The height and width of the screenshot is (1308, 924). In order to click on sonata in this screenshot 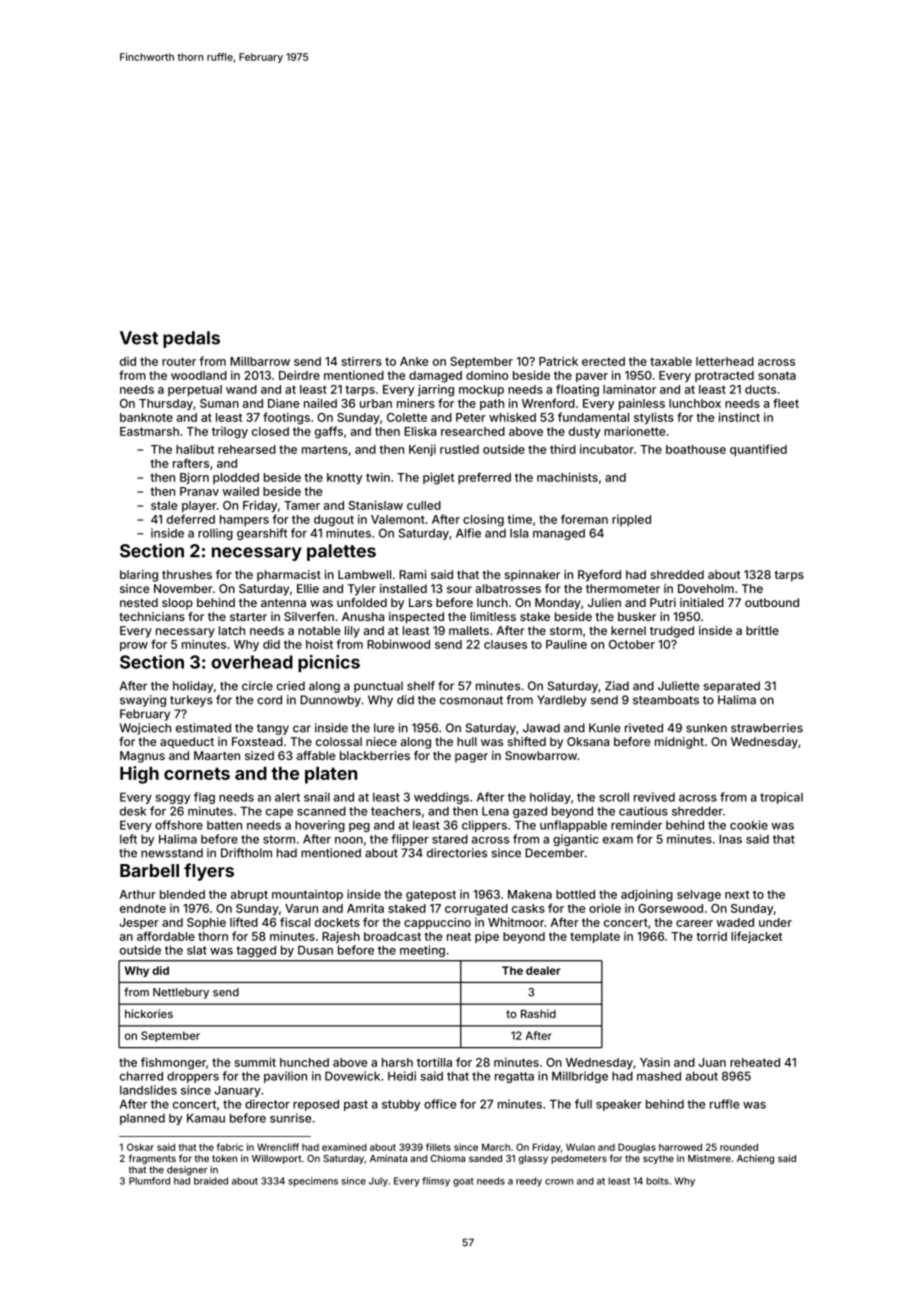, I will do `click(777, 375)`.
